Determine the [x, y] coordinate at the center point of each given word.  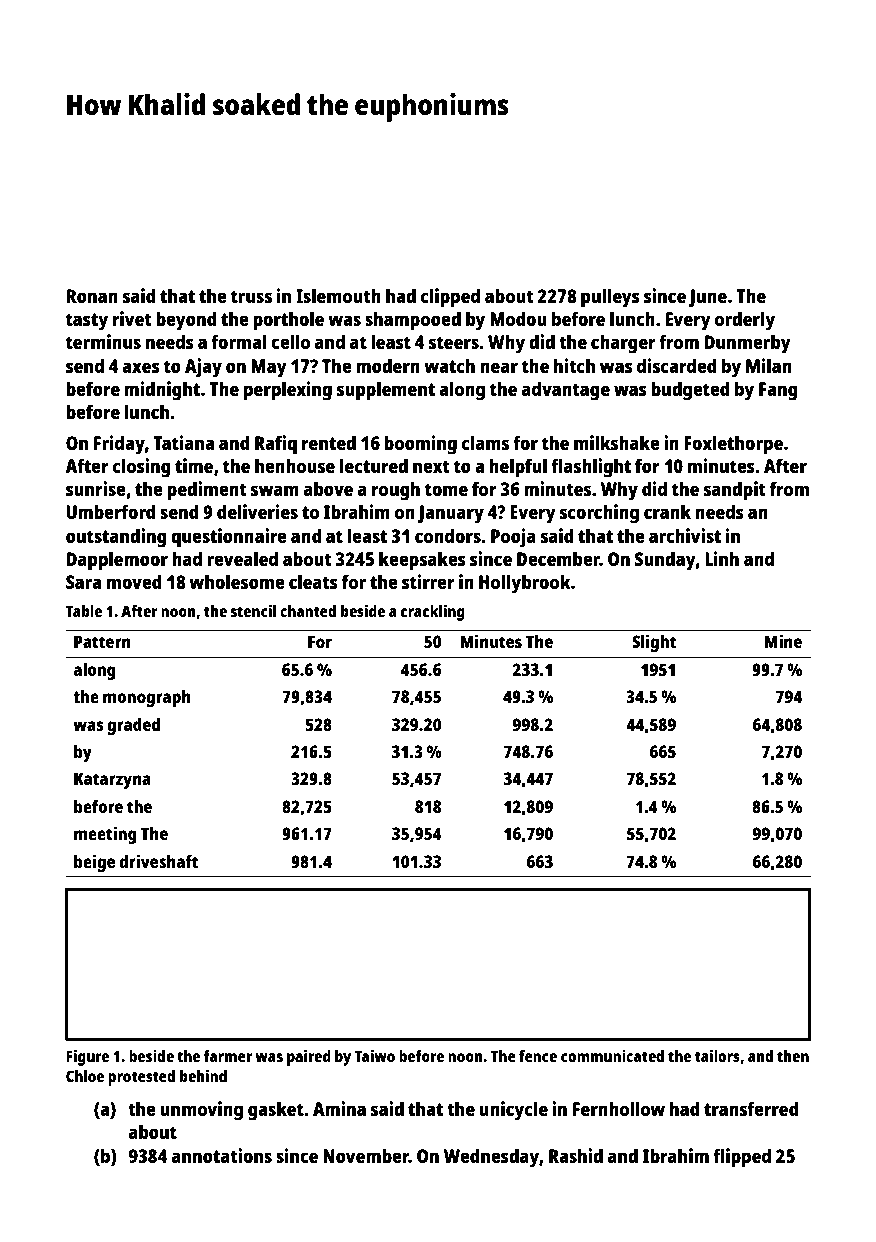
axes [141, 367]
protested [141, 1078]
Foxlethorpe [733, 445]
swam [275, 490]
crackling [433, 612]
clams [485, 442]
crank [667, 511]
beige [94, 863]
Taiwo [374, 1055]
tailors [717, 1055]
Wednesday [492, 1158]
